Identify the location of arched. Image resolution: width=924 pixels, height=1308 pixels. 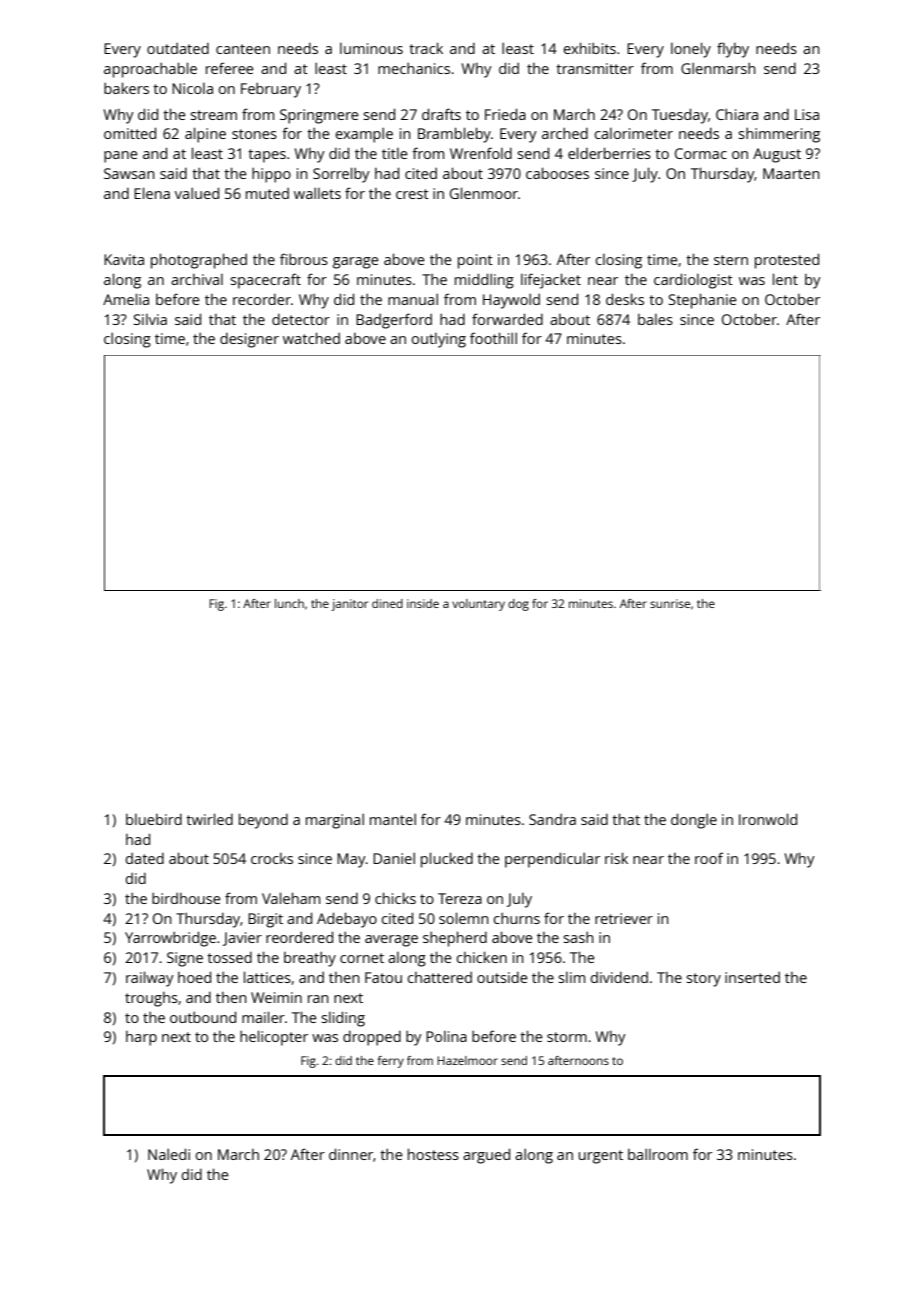
(565, 133).
